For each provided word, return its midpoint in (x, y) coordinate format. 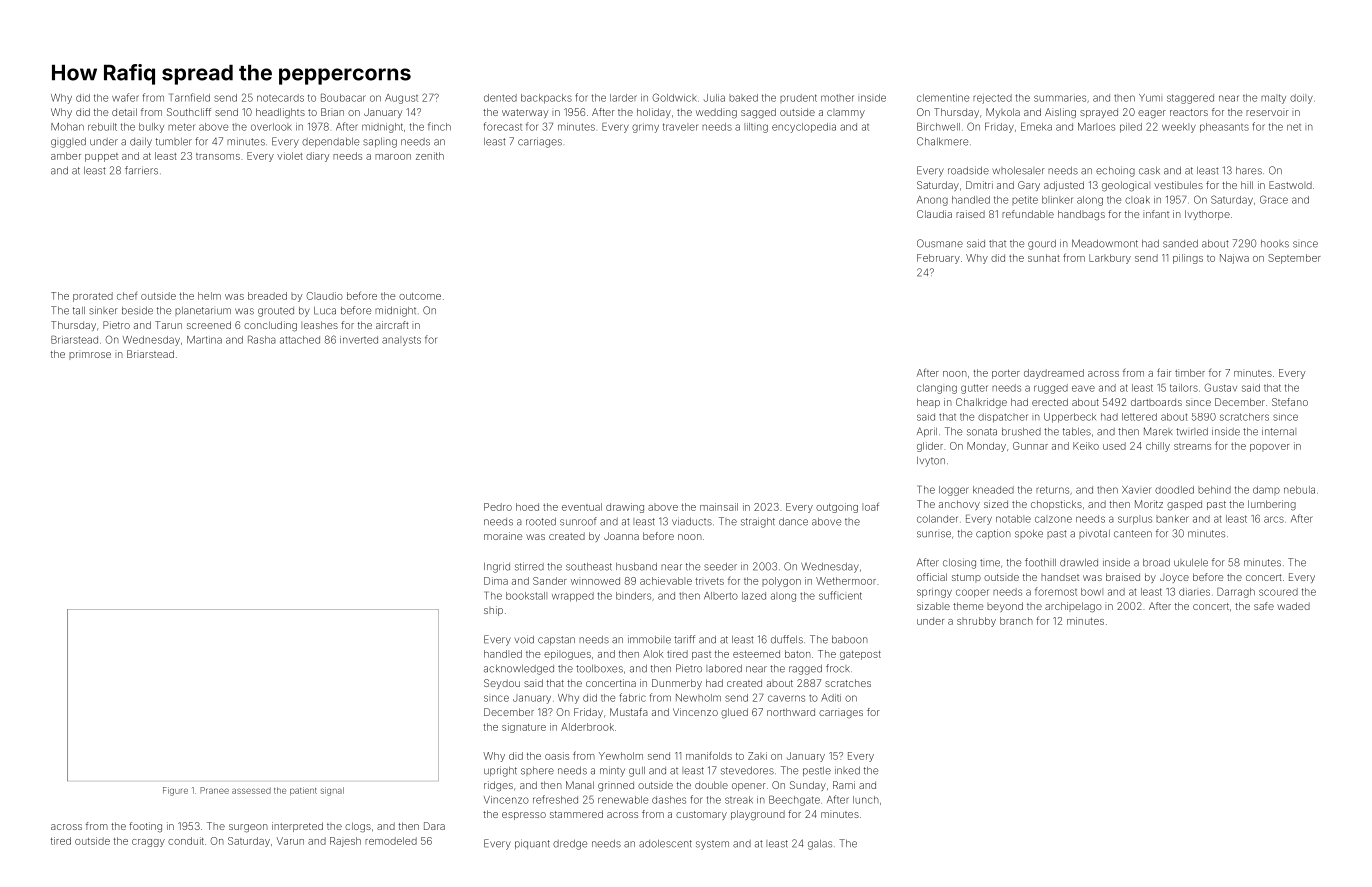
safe (1264, 606)
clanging (937, 389)
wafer (125, 97)
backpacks (546, 99)
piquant (532, 844)
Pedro (498, 507)
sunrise (934, 534)
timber (1190, 373)
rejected (992, 99)
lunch (866, 800)
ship (493, 611)
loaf (870, 506)
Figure (175, 791)
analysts (401, 341)
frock (838, 668)
